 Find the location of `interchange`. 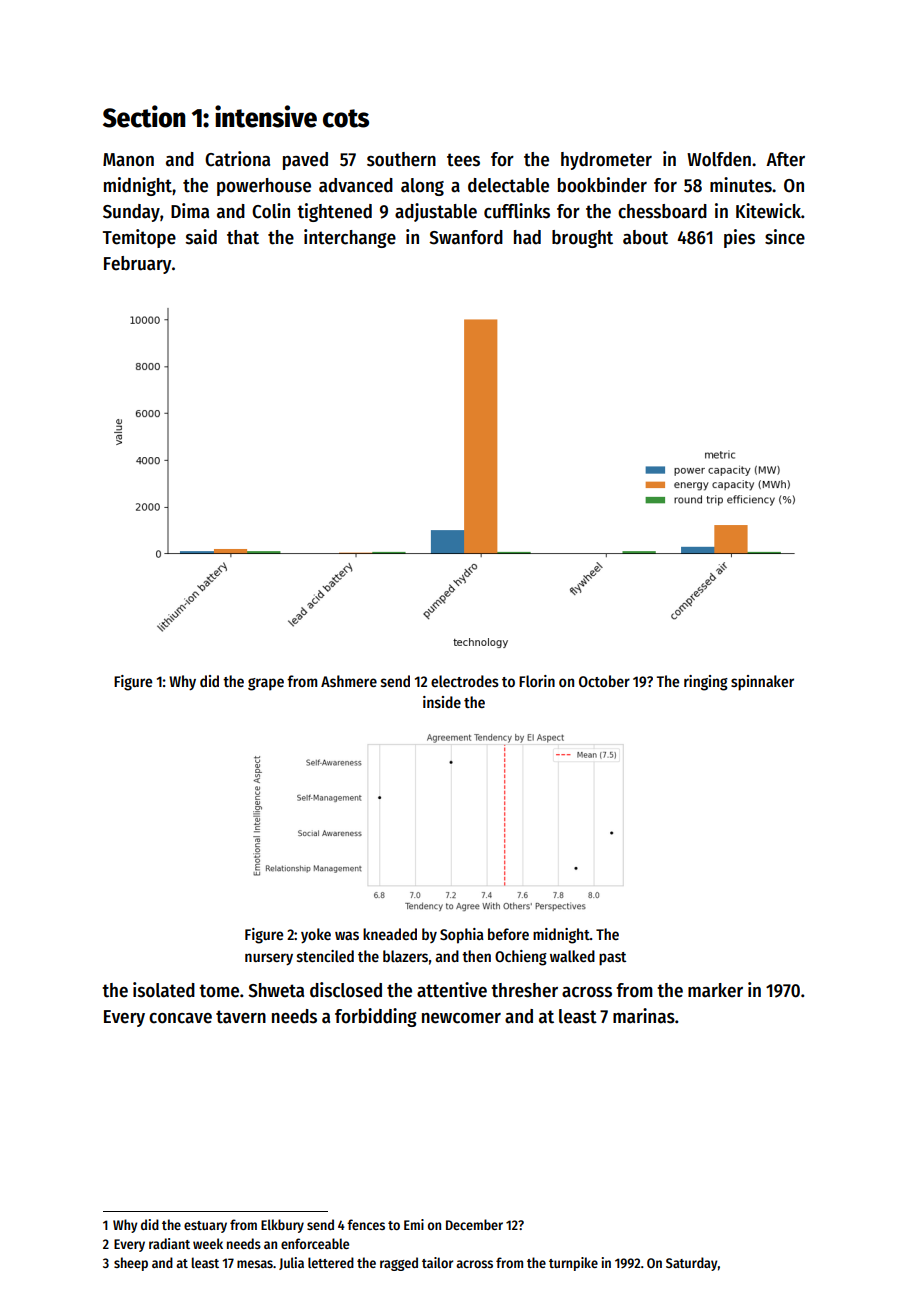

interchange is located at coordinates (350, 238).
